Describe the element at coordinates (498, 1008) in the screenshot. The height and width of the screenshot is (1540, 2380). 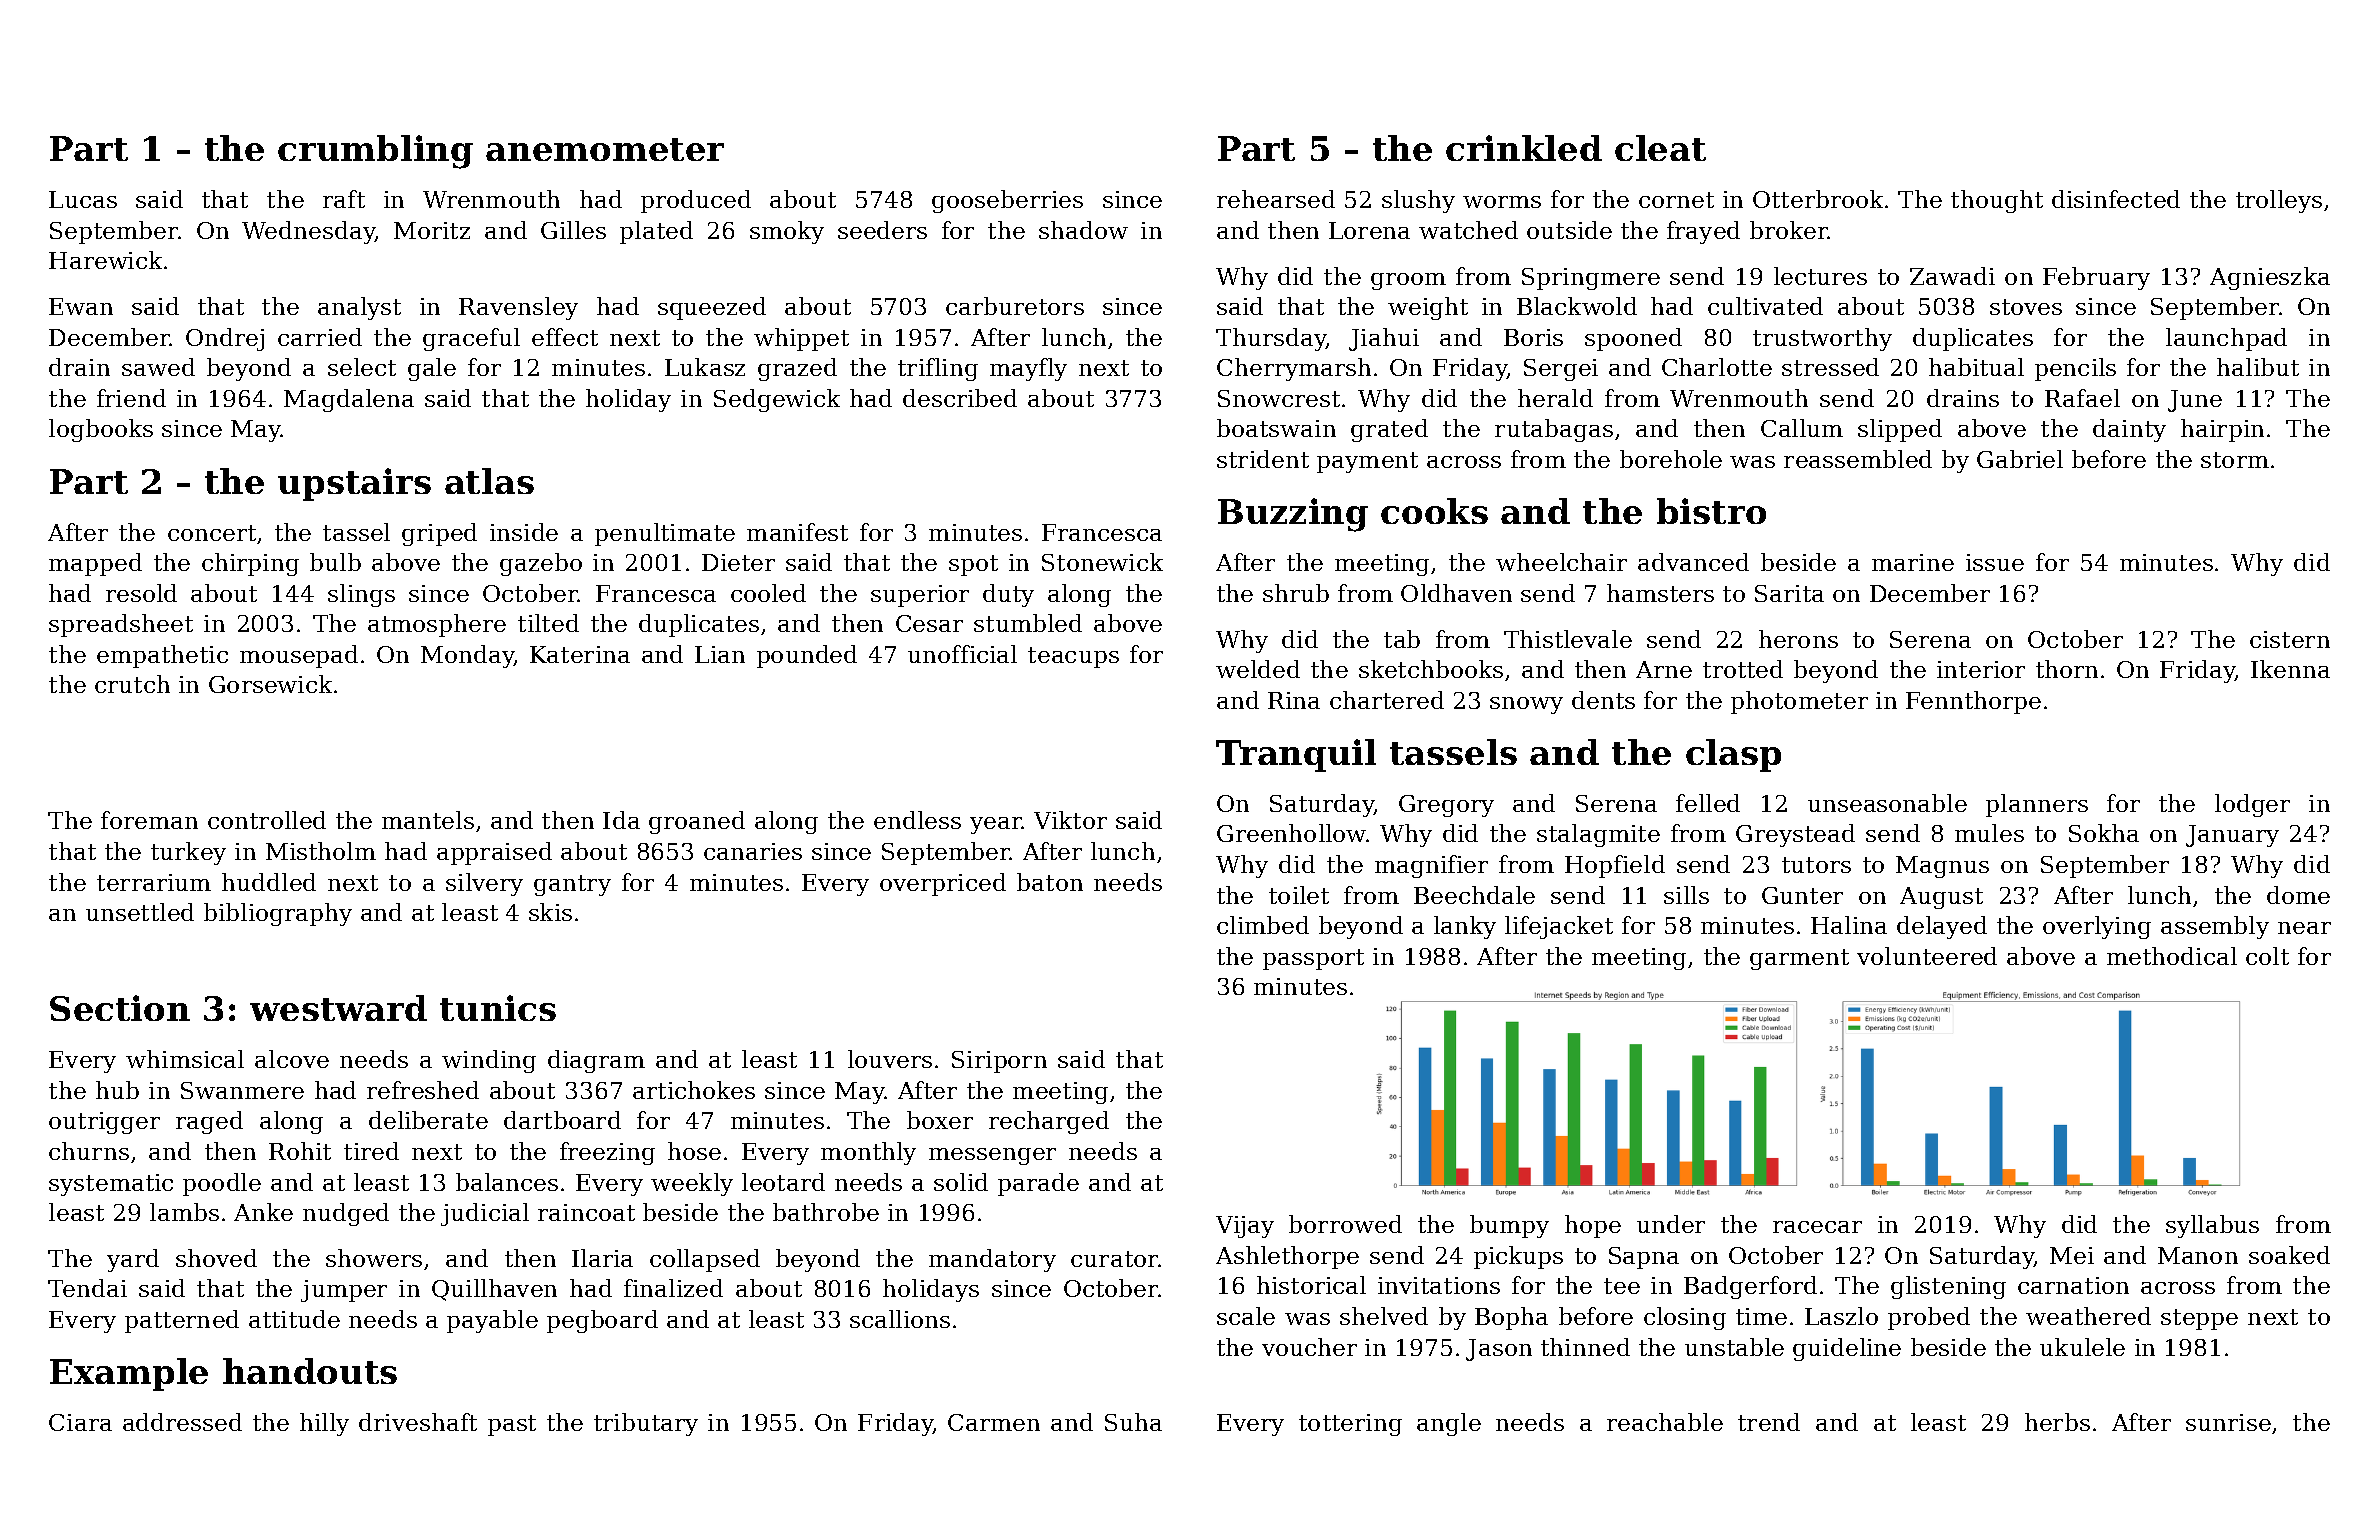
I see `tunics` at that location.
